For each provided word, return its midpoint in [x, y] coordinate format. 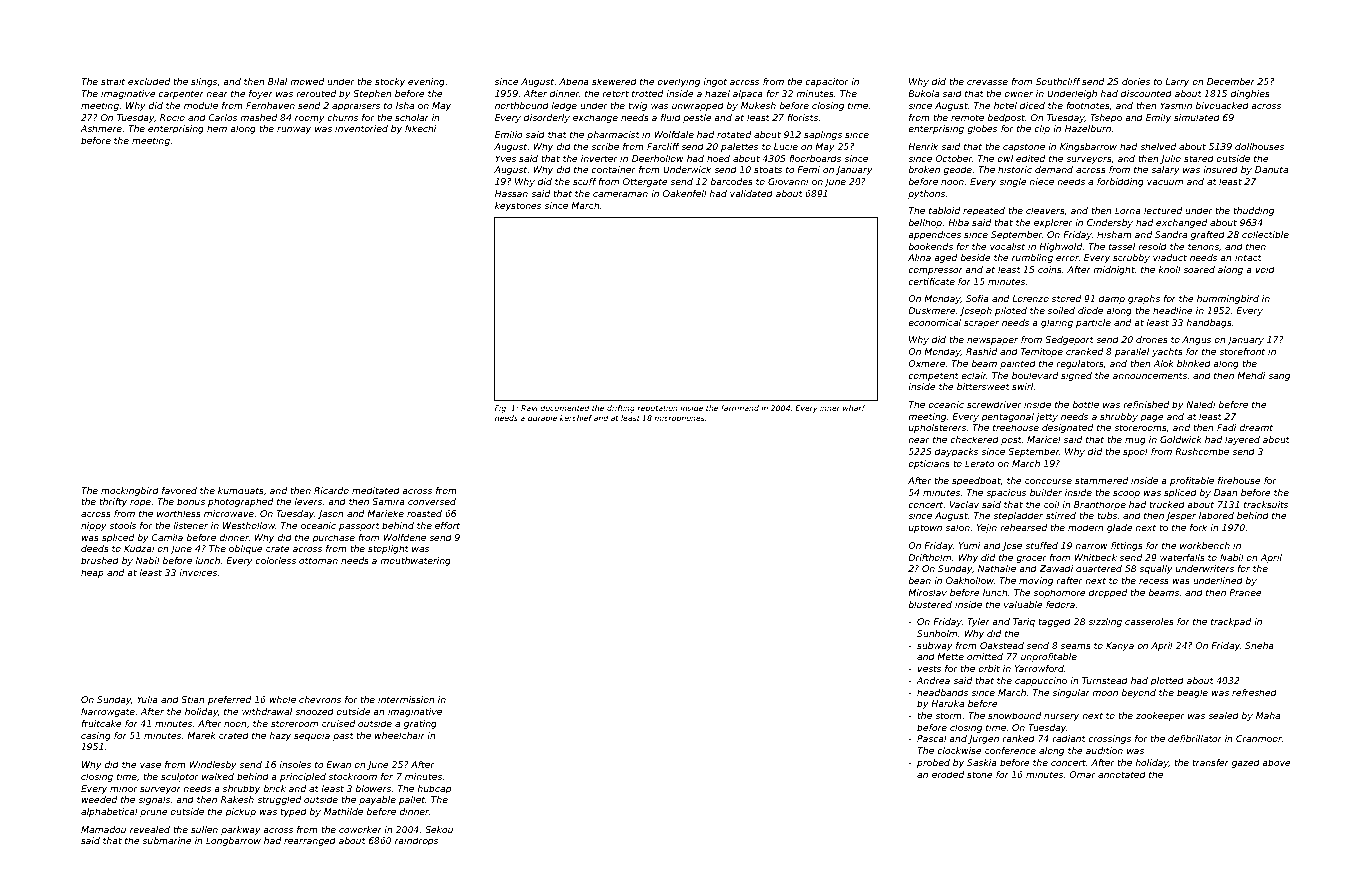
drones [1152, 339]
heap [92, 573]
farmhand [740, 408]
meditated [376, 490]
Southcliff [1058, 81]
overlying [678, 82]
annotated [1122, 774]
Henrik [923, 146]
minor [124, 788]
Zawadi [1056, 568]
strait [113, 81]
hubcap [434, 789]
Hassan [511, 193]
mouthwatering [415, 561]
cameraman [620, 194]
